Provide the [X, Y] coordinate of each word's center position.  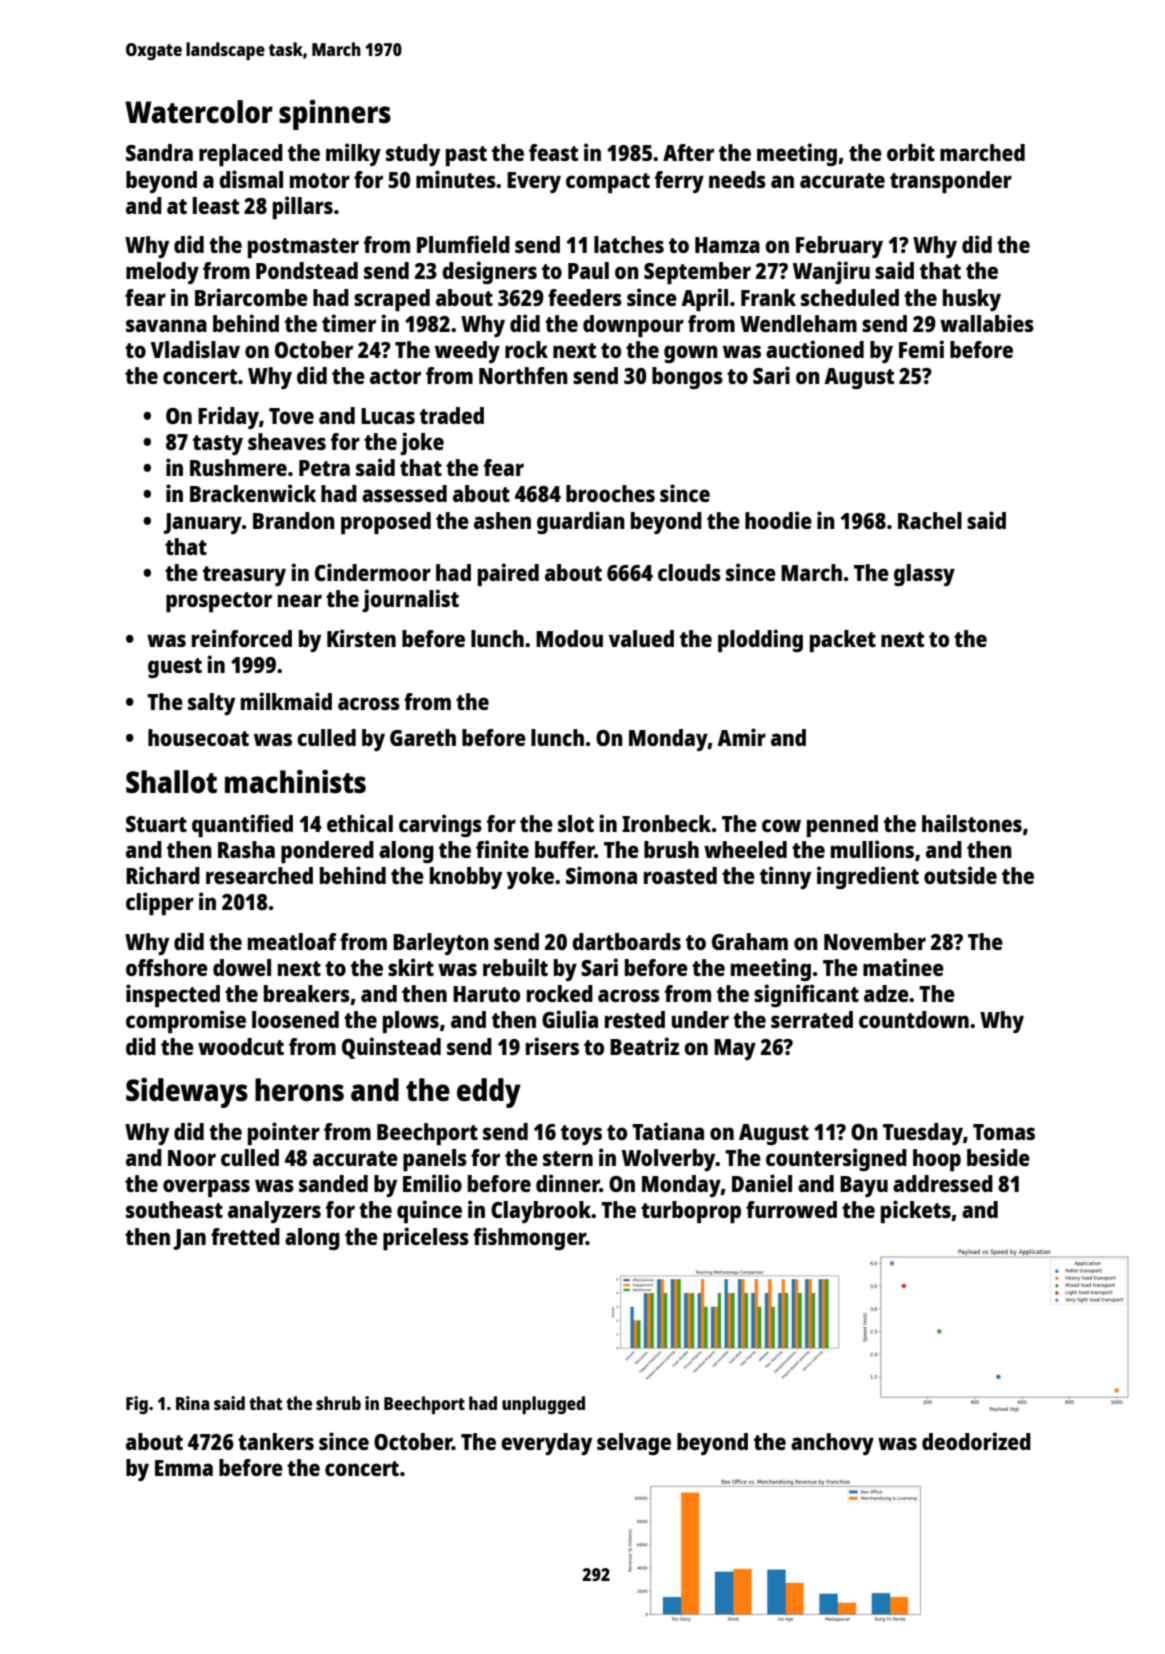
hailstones [972, 823]
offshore [167, 967]
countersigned [836, 1159]
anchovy [832, 1444]
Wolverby [669, 1160]
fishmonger [529, 1238]
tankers [276, 1441]
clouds [689, 572]
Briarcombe [251, 297]
